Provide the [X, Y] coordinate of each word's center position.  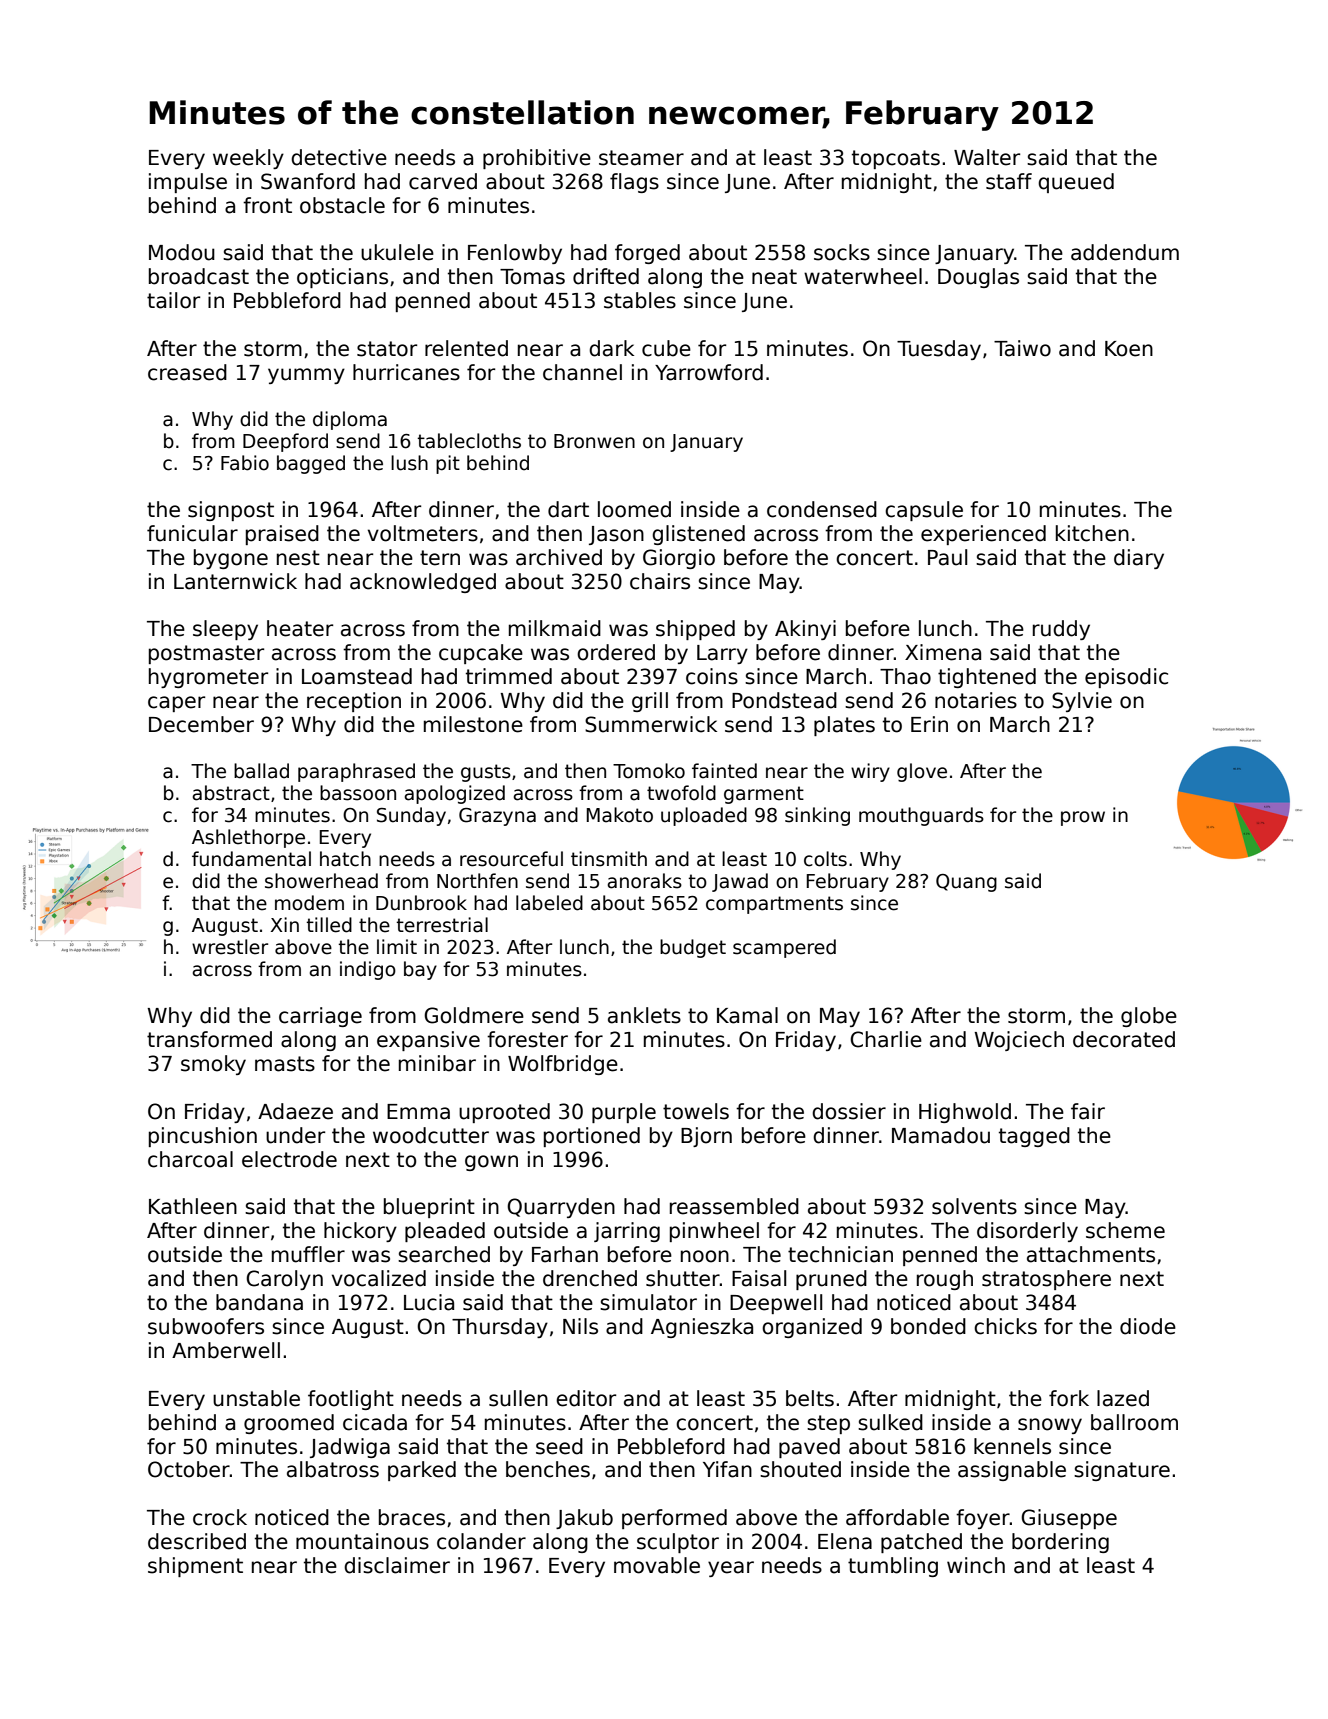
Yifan [727, 1469]
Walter [987, 157]
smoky [213, 1065]
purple [624, 1113]
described [197, 1541]
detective [339, 157]
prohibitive [537, 159]
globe [1149, 1017]
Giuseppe [1069, 1519]
